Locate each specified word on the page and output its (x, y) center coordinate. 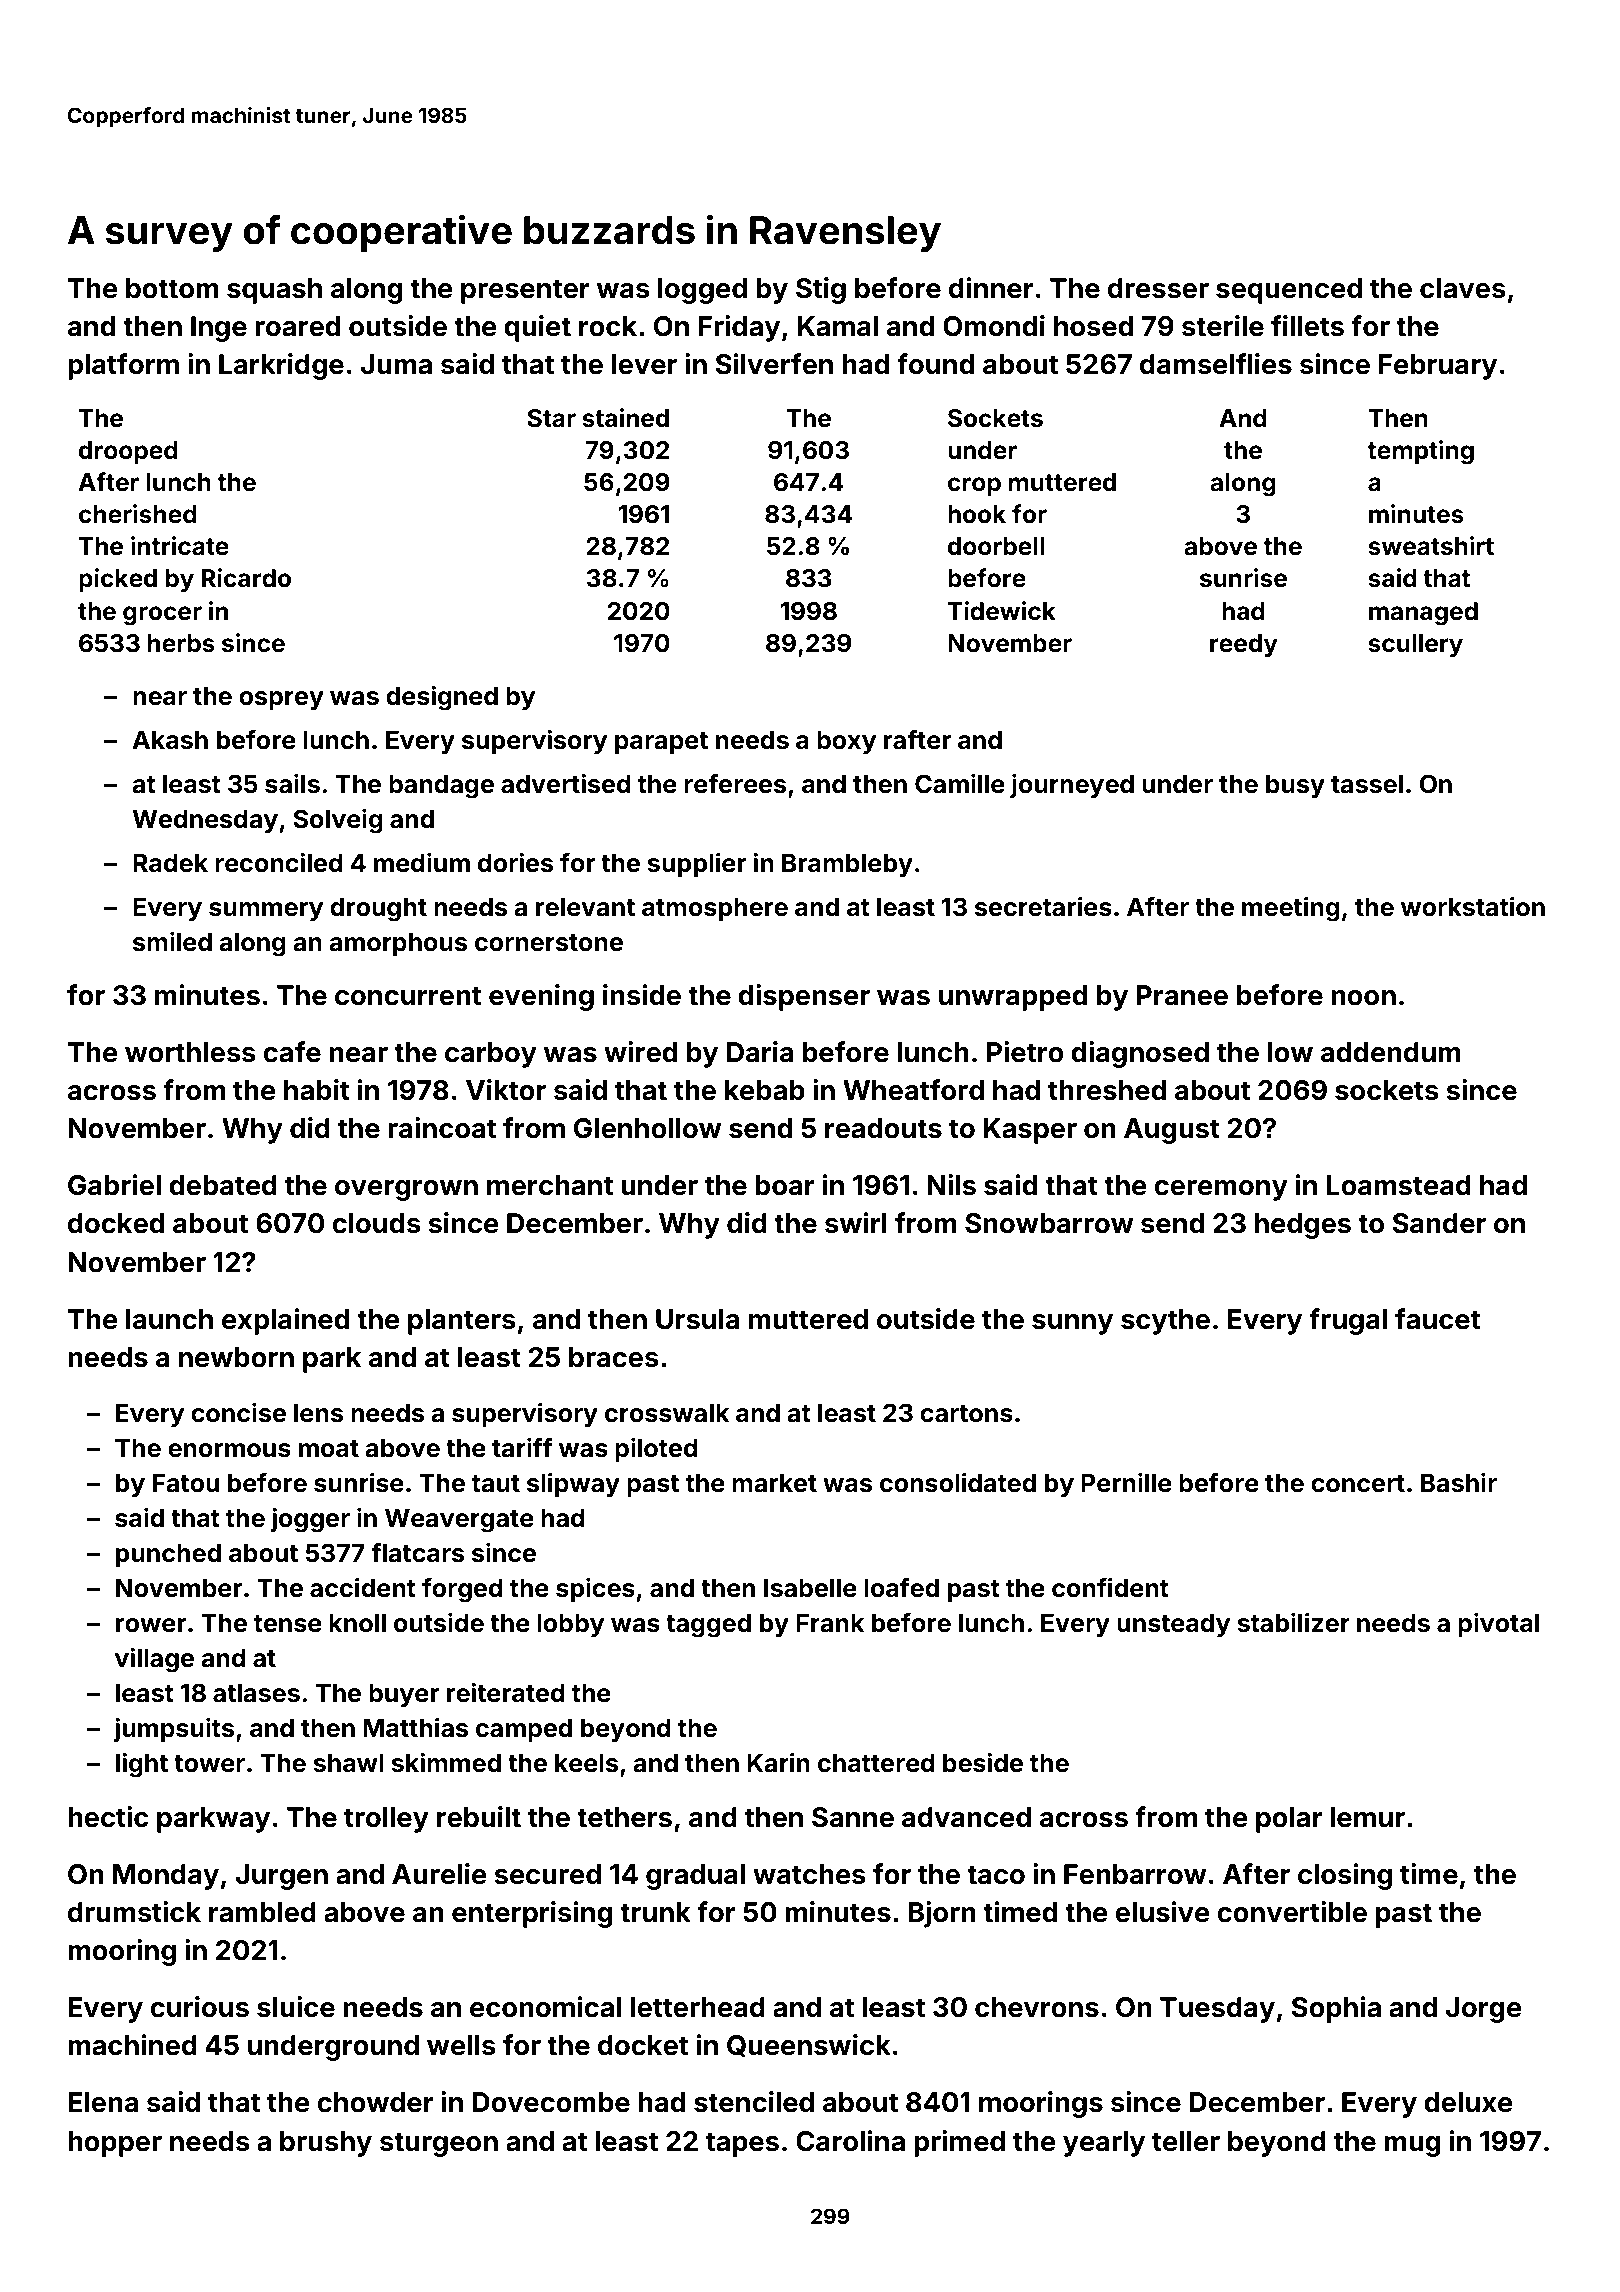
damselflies (1216, 364)
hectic (108, 1817)
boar (785, 1185)
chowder (375, 2102)
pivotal (1498, 1625)
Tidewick (1002, 611)
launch (169, 1319)
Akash (170, 740)
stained (625, 418)
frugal (1348, 1321)
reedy (1244, 645)
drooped (128, 452)
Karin (778, 1763)
